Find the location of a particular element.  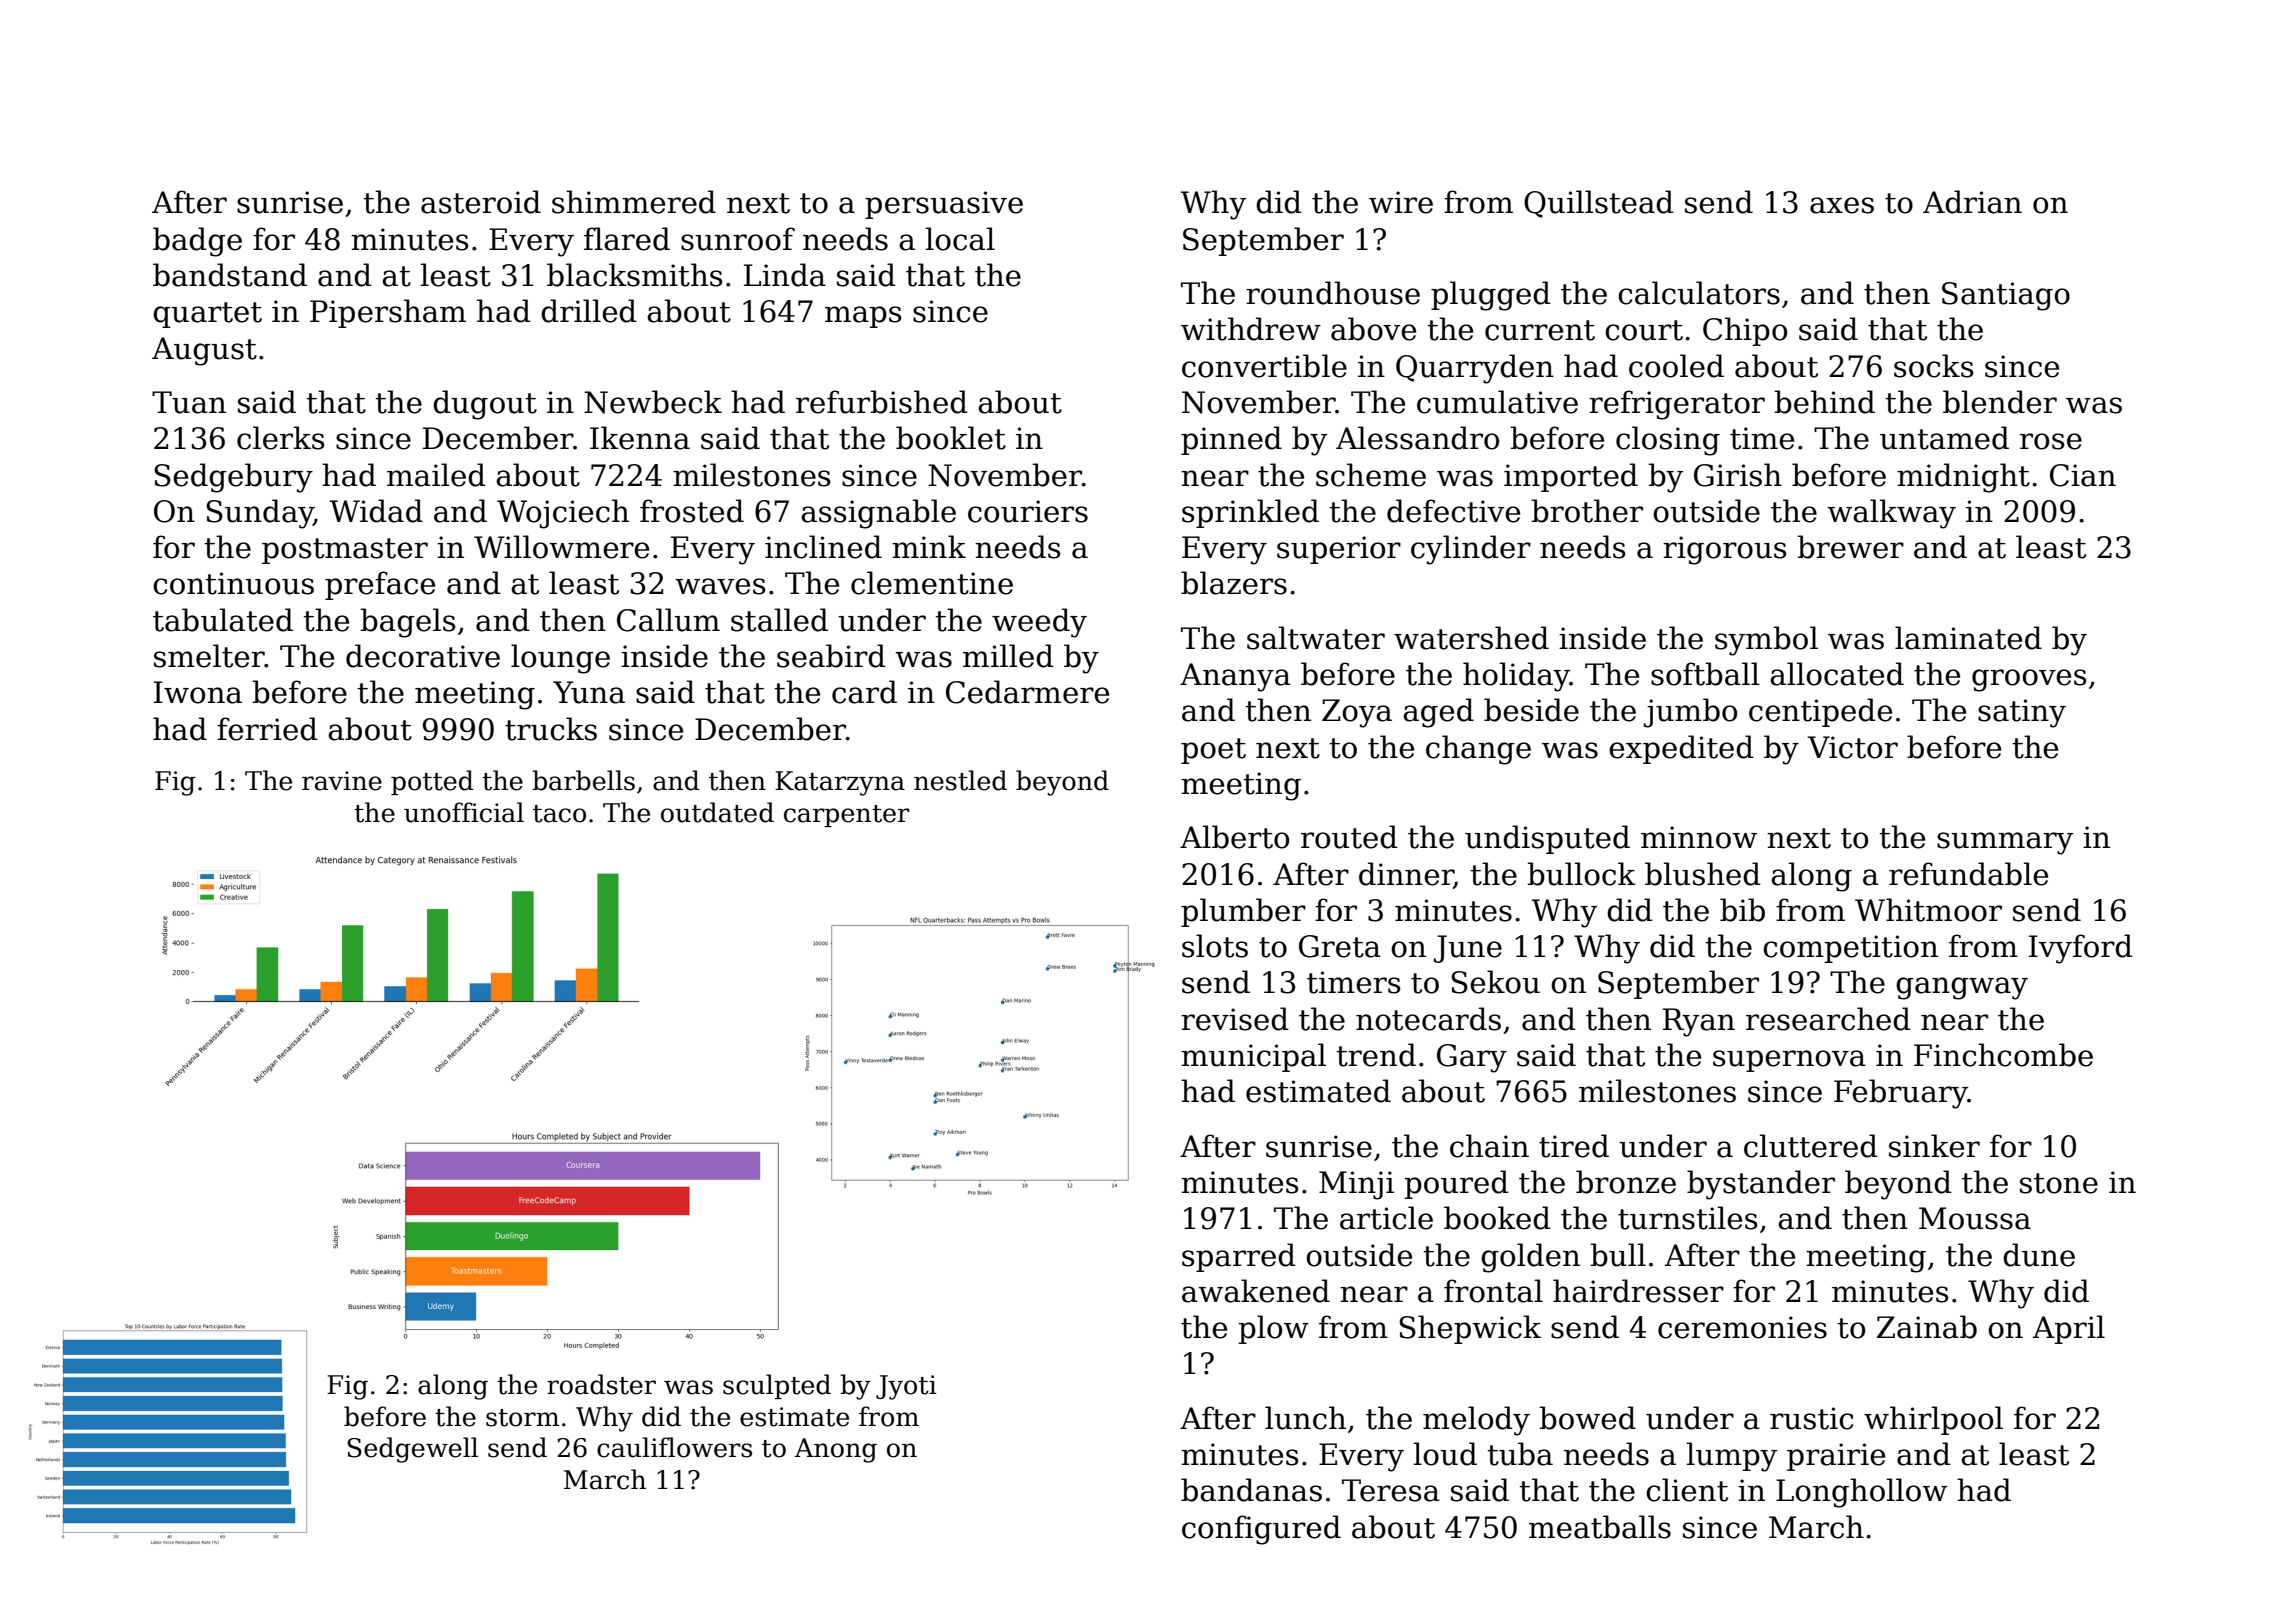

Moussa is located at coordinates (1975, 1218).
